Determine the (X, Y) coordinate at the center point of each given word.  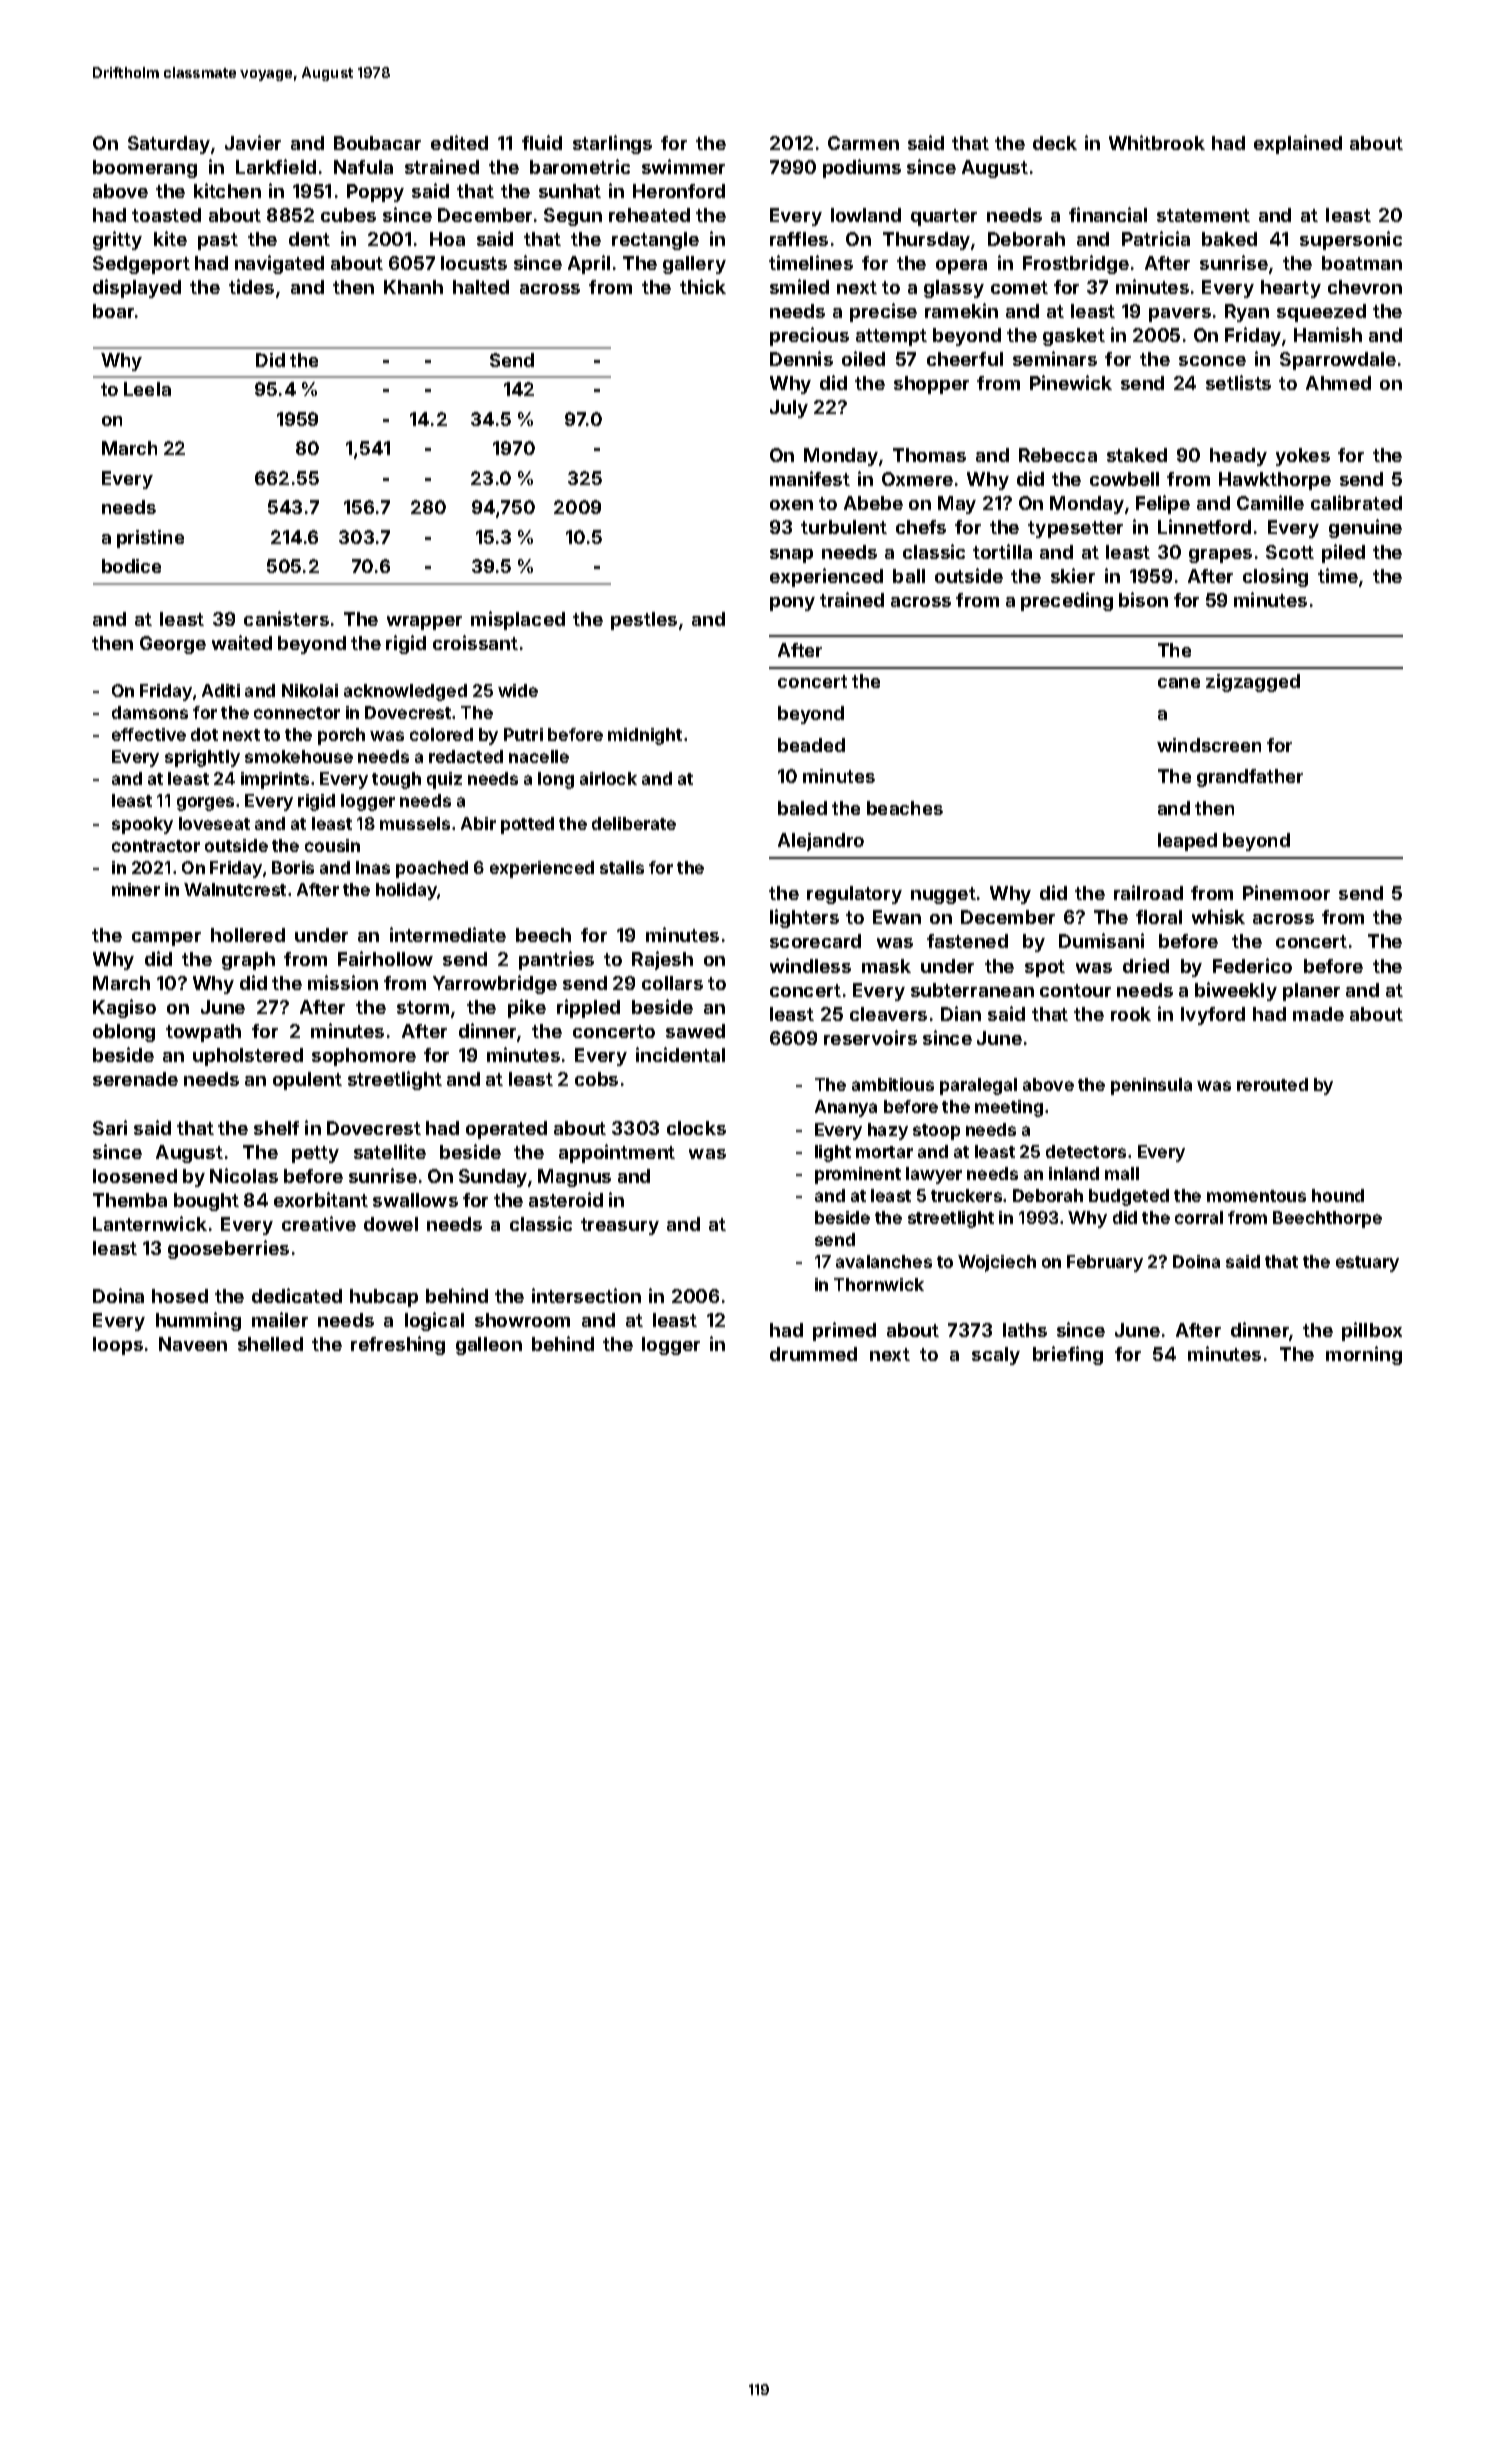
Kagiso (124, 1008)
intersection (586, 1295)
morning (1364, 1355)
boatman (1362, 263)
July (789, 409)
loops (118, 1346)
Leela (147, 389)
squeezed (1321, 313)
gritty (117, 240)
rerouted (1272, 1084)
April (589, 264)
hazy (888, 1131)
